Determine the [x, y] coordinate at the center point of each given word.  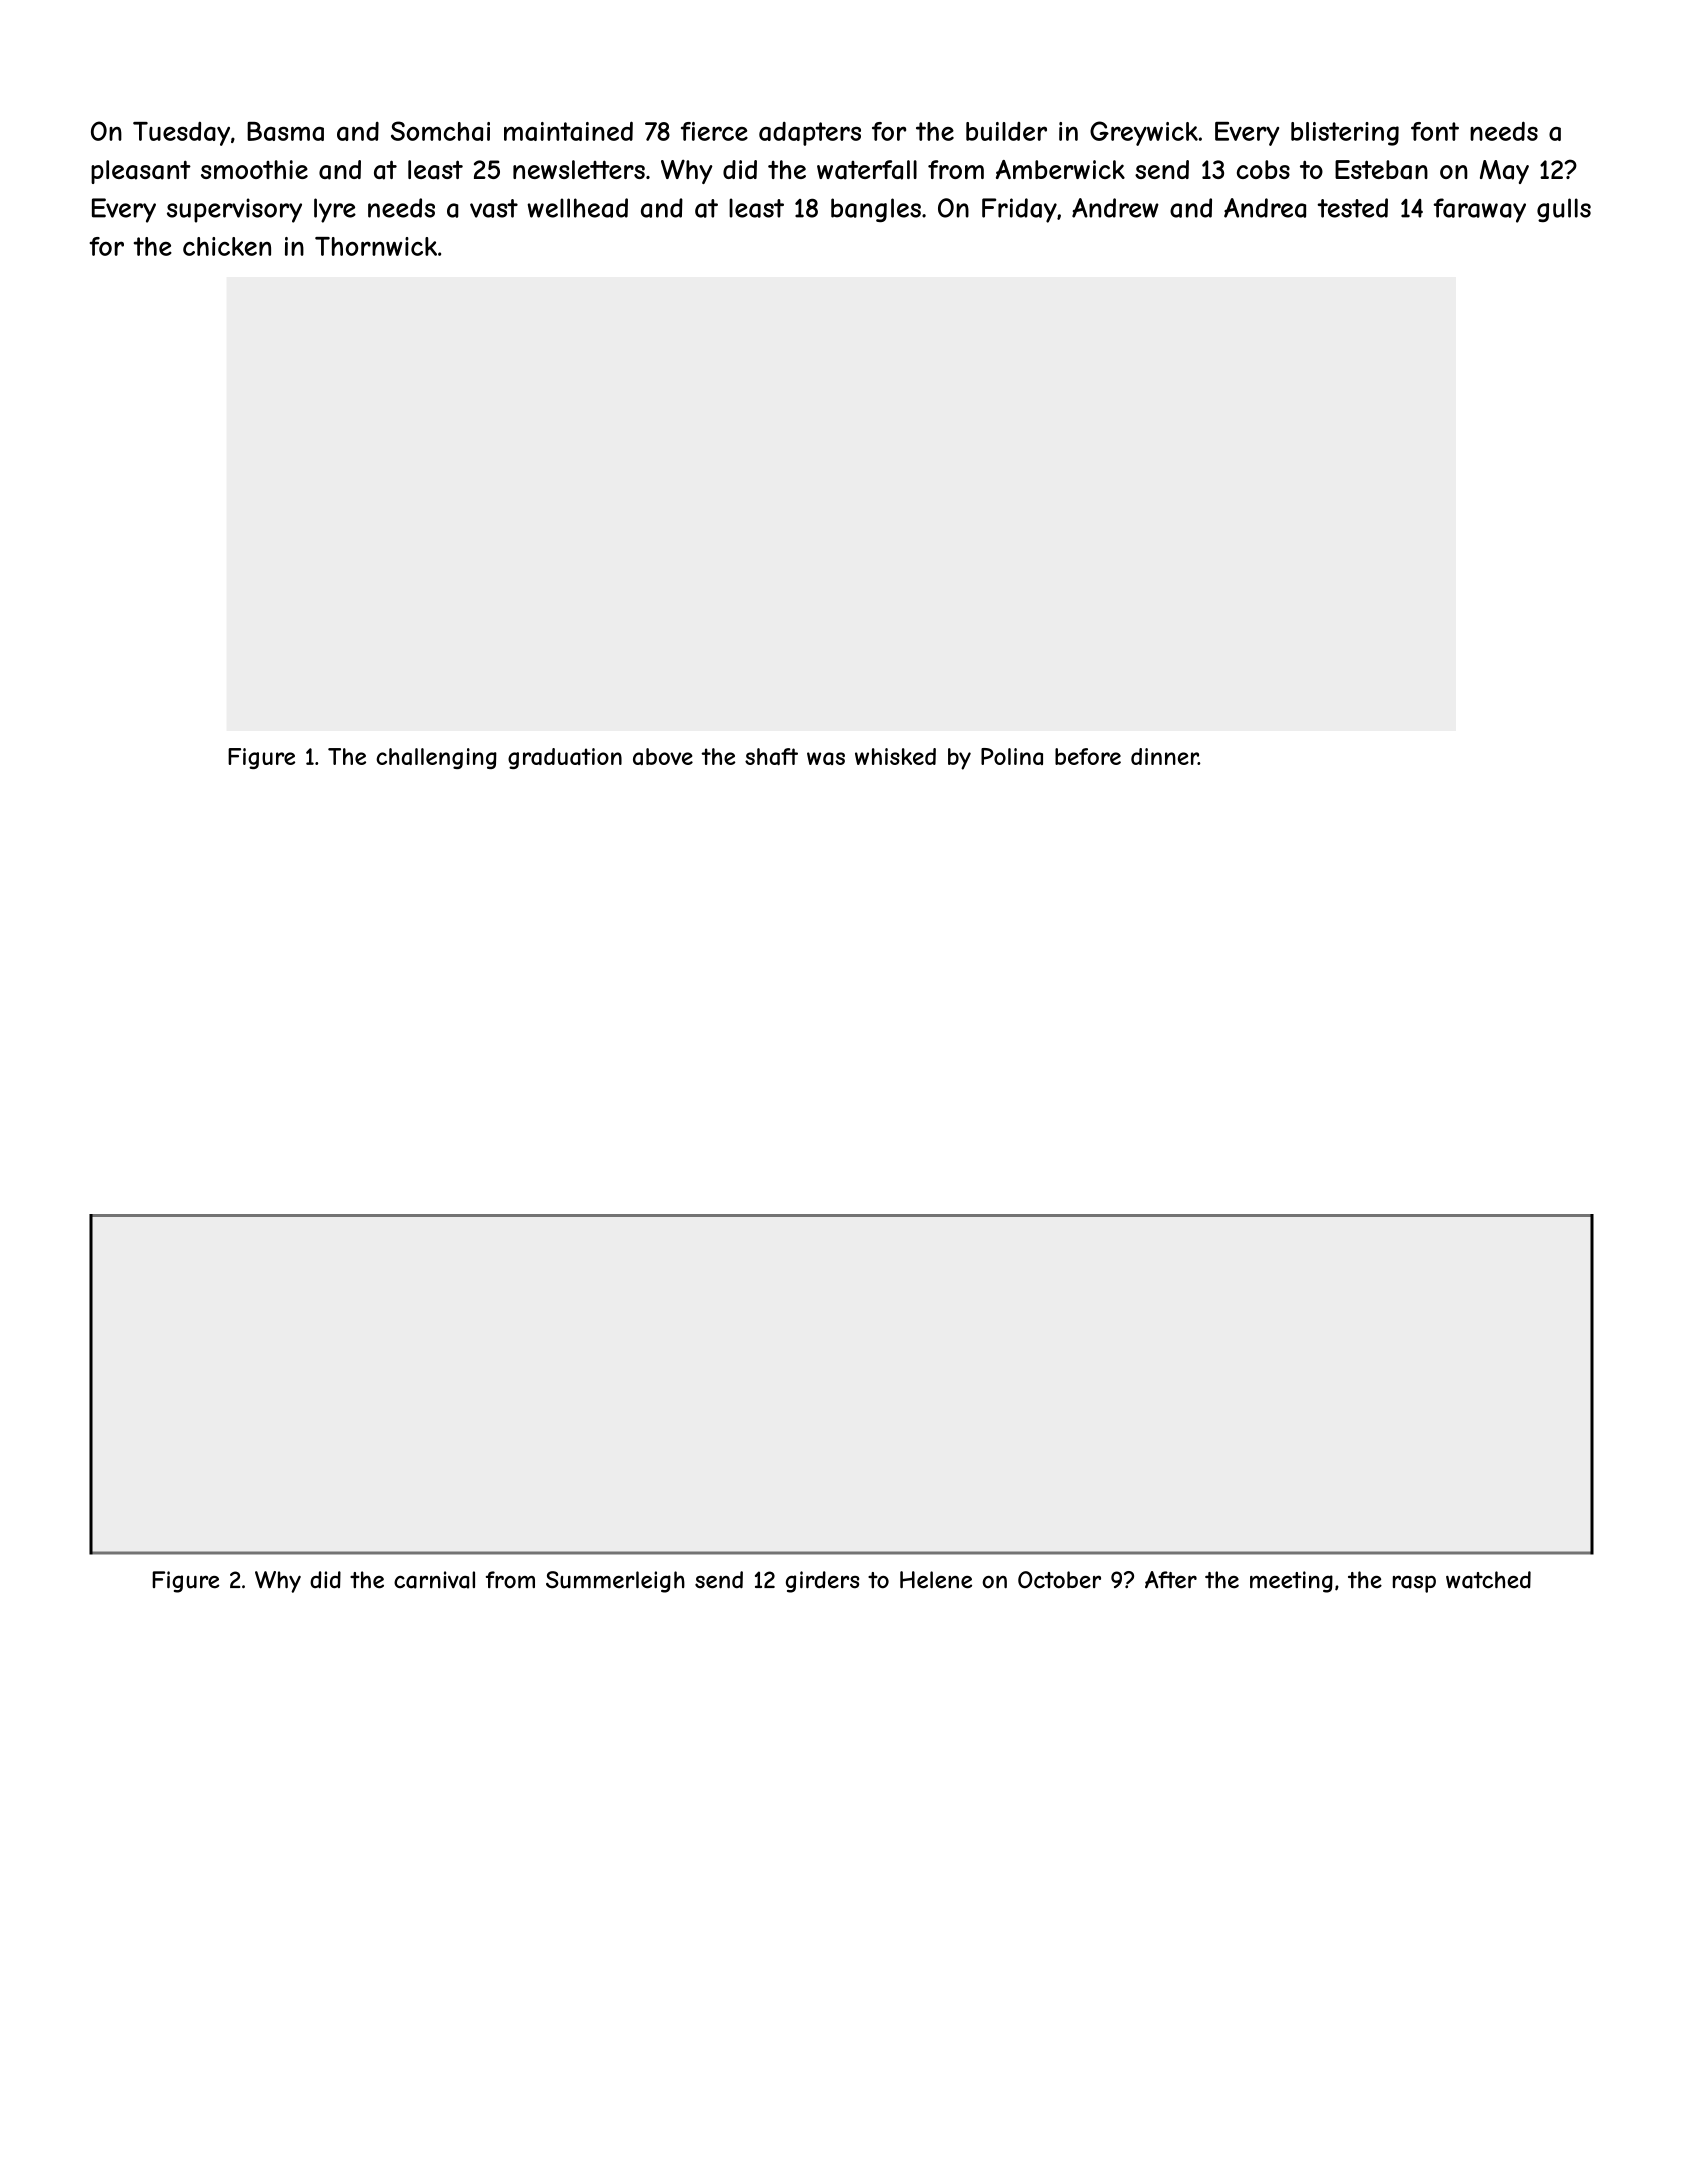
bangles [876, 210]
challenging [436, 758]
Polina [1012, 756]
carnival [434, 1580]
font [1435, 131]
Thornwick [376, 246]
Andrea [1265, 208]
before [1088, 756]
